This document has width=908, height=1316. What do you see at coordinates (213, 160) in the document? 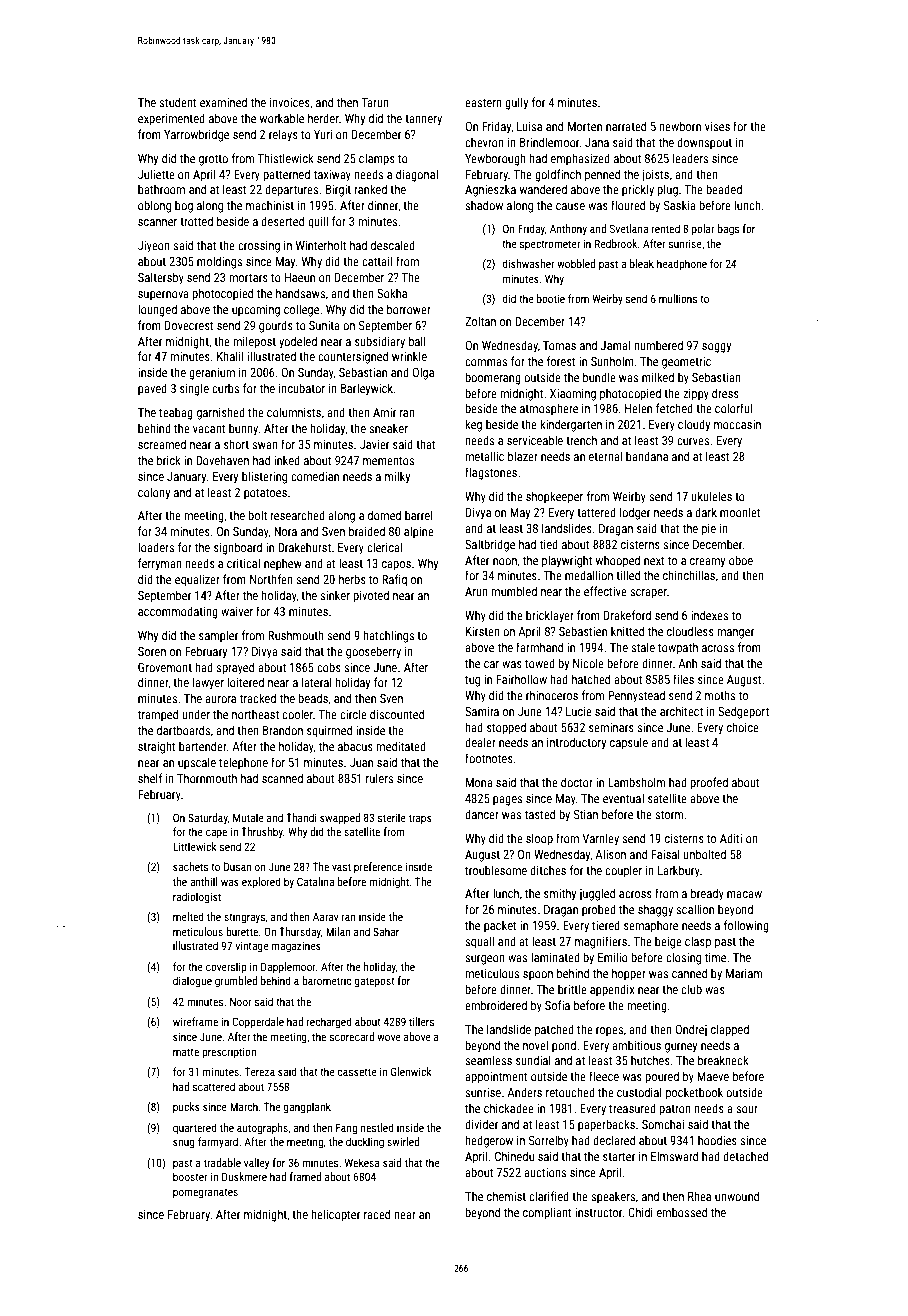
I see `grotto` at bounding box center [213, 160].
